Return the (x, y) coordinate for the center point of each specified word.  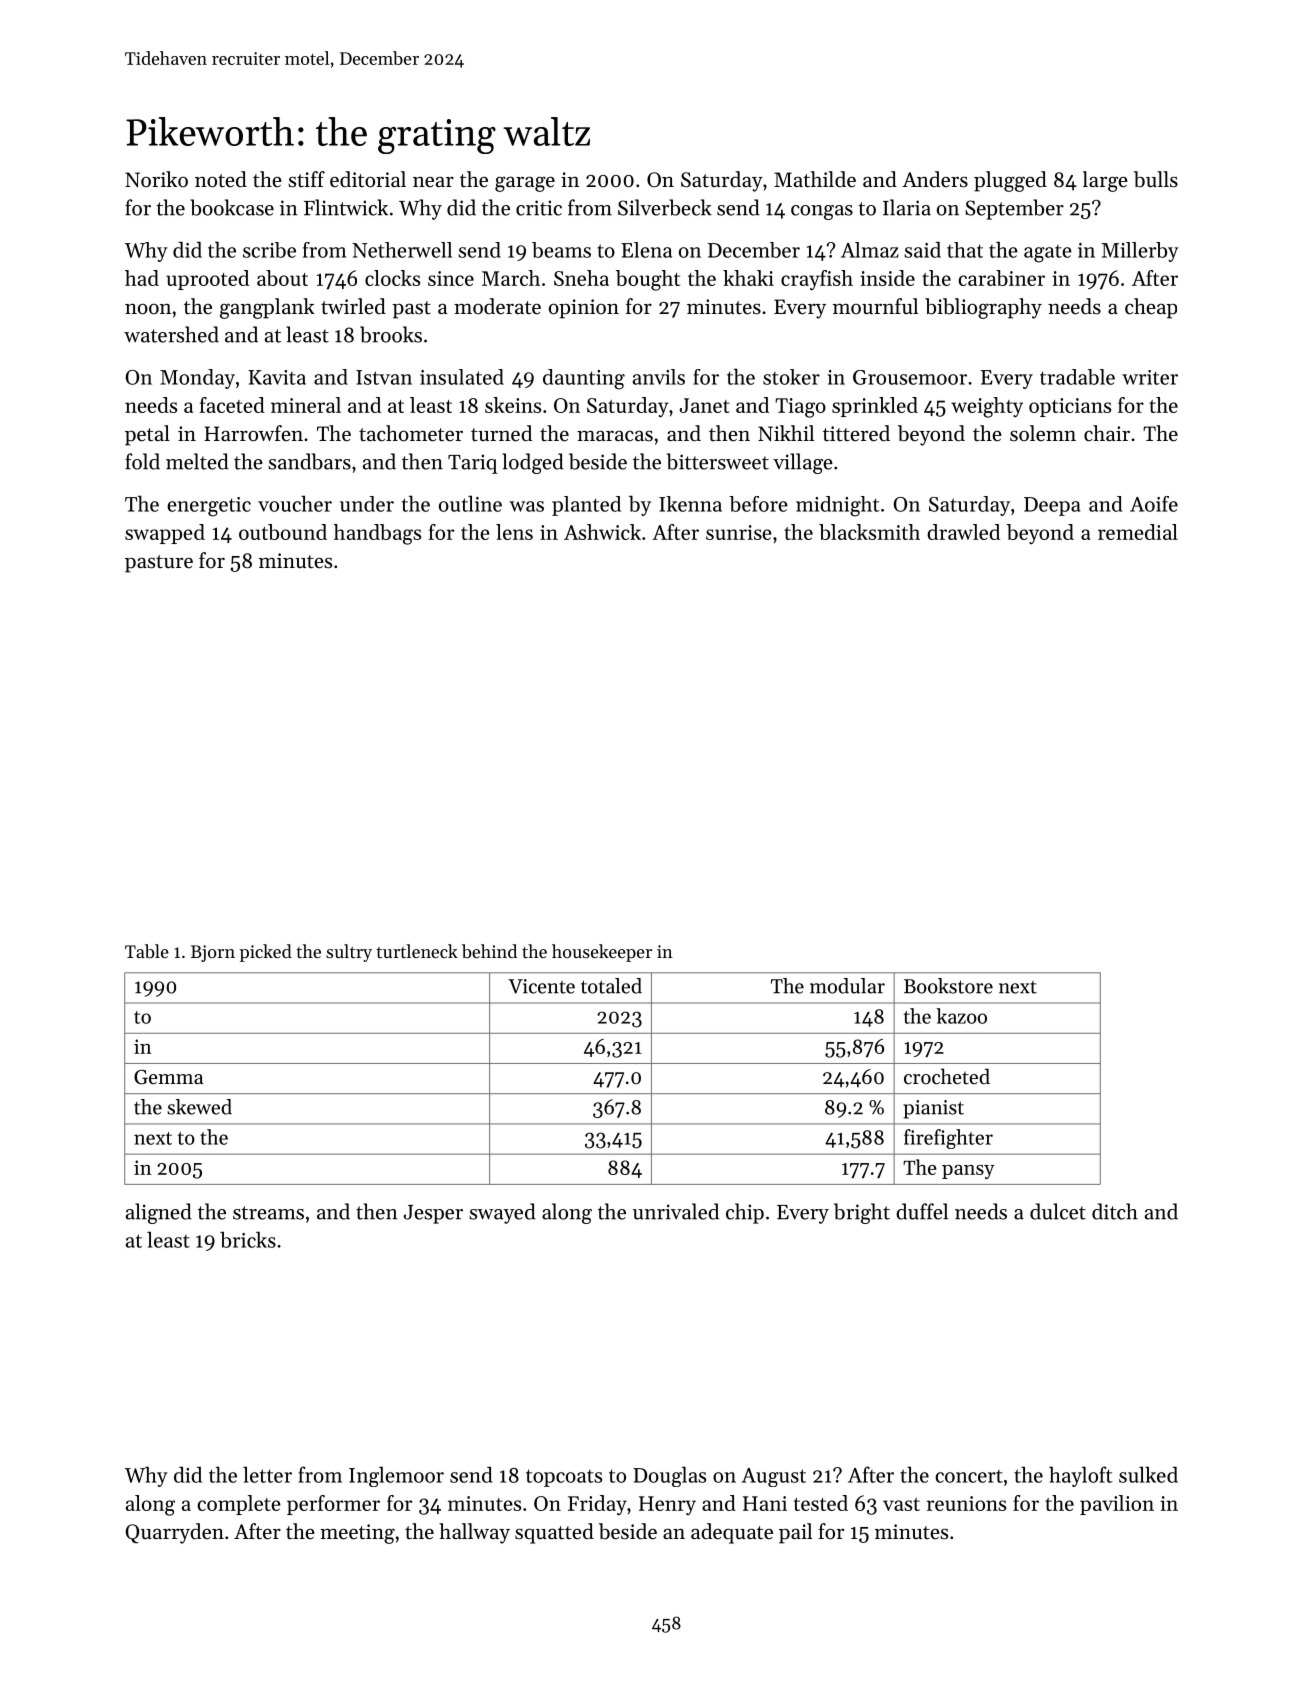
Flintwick (346, 207)
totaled (611, 986)
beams (561, 250)
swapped (165, 534)
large (1105, 181)
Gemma (168, 1077)
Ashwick (602, 532)
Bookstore (948, 986)
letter (267, 1474)
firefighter (948, 1139)
